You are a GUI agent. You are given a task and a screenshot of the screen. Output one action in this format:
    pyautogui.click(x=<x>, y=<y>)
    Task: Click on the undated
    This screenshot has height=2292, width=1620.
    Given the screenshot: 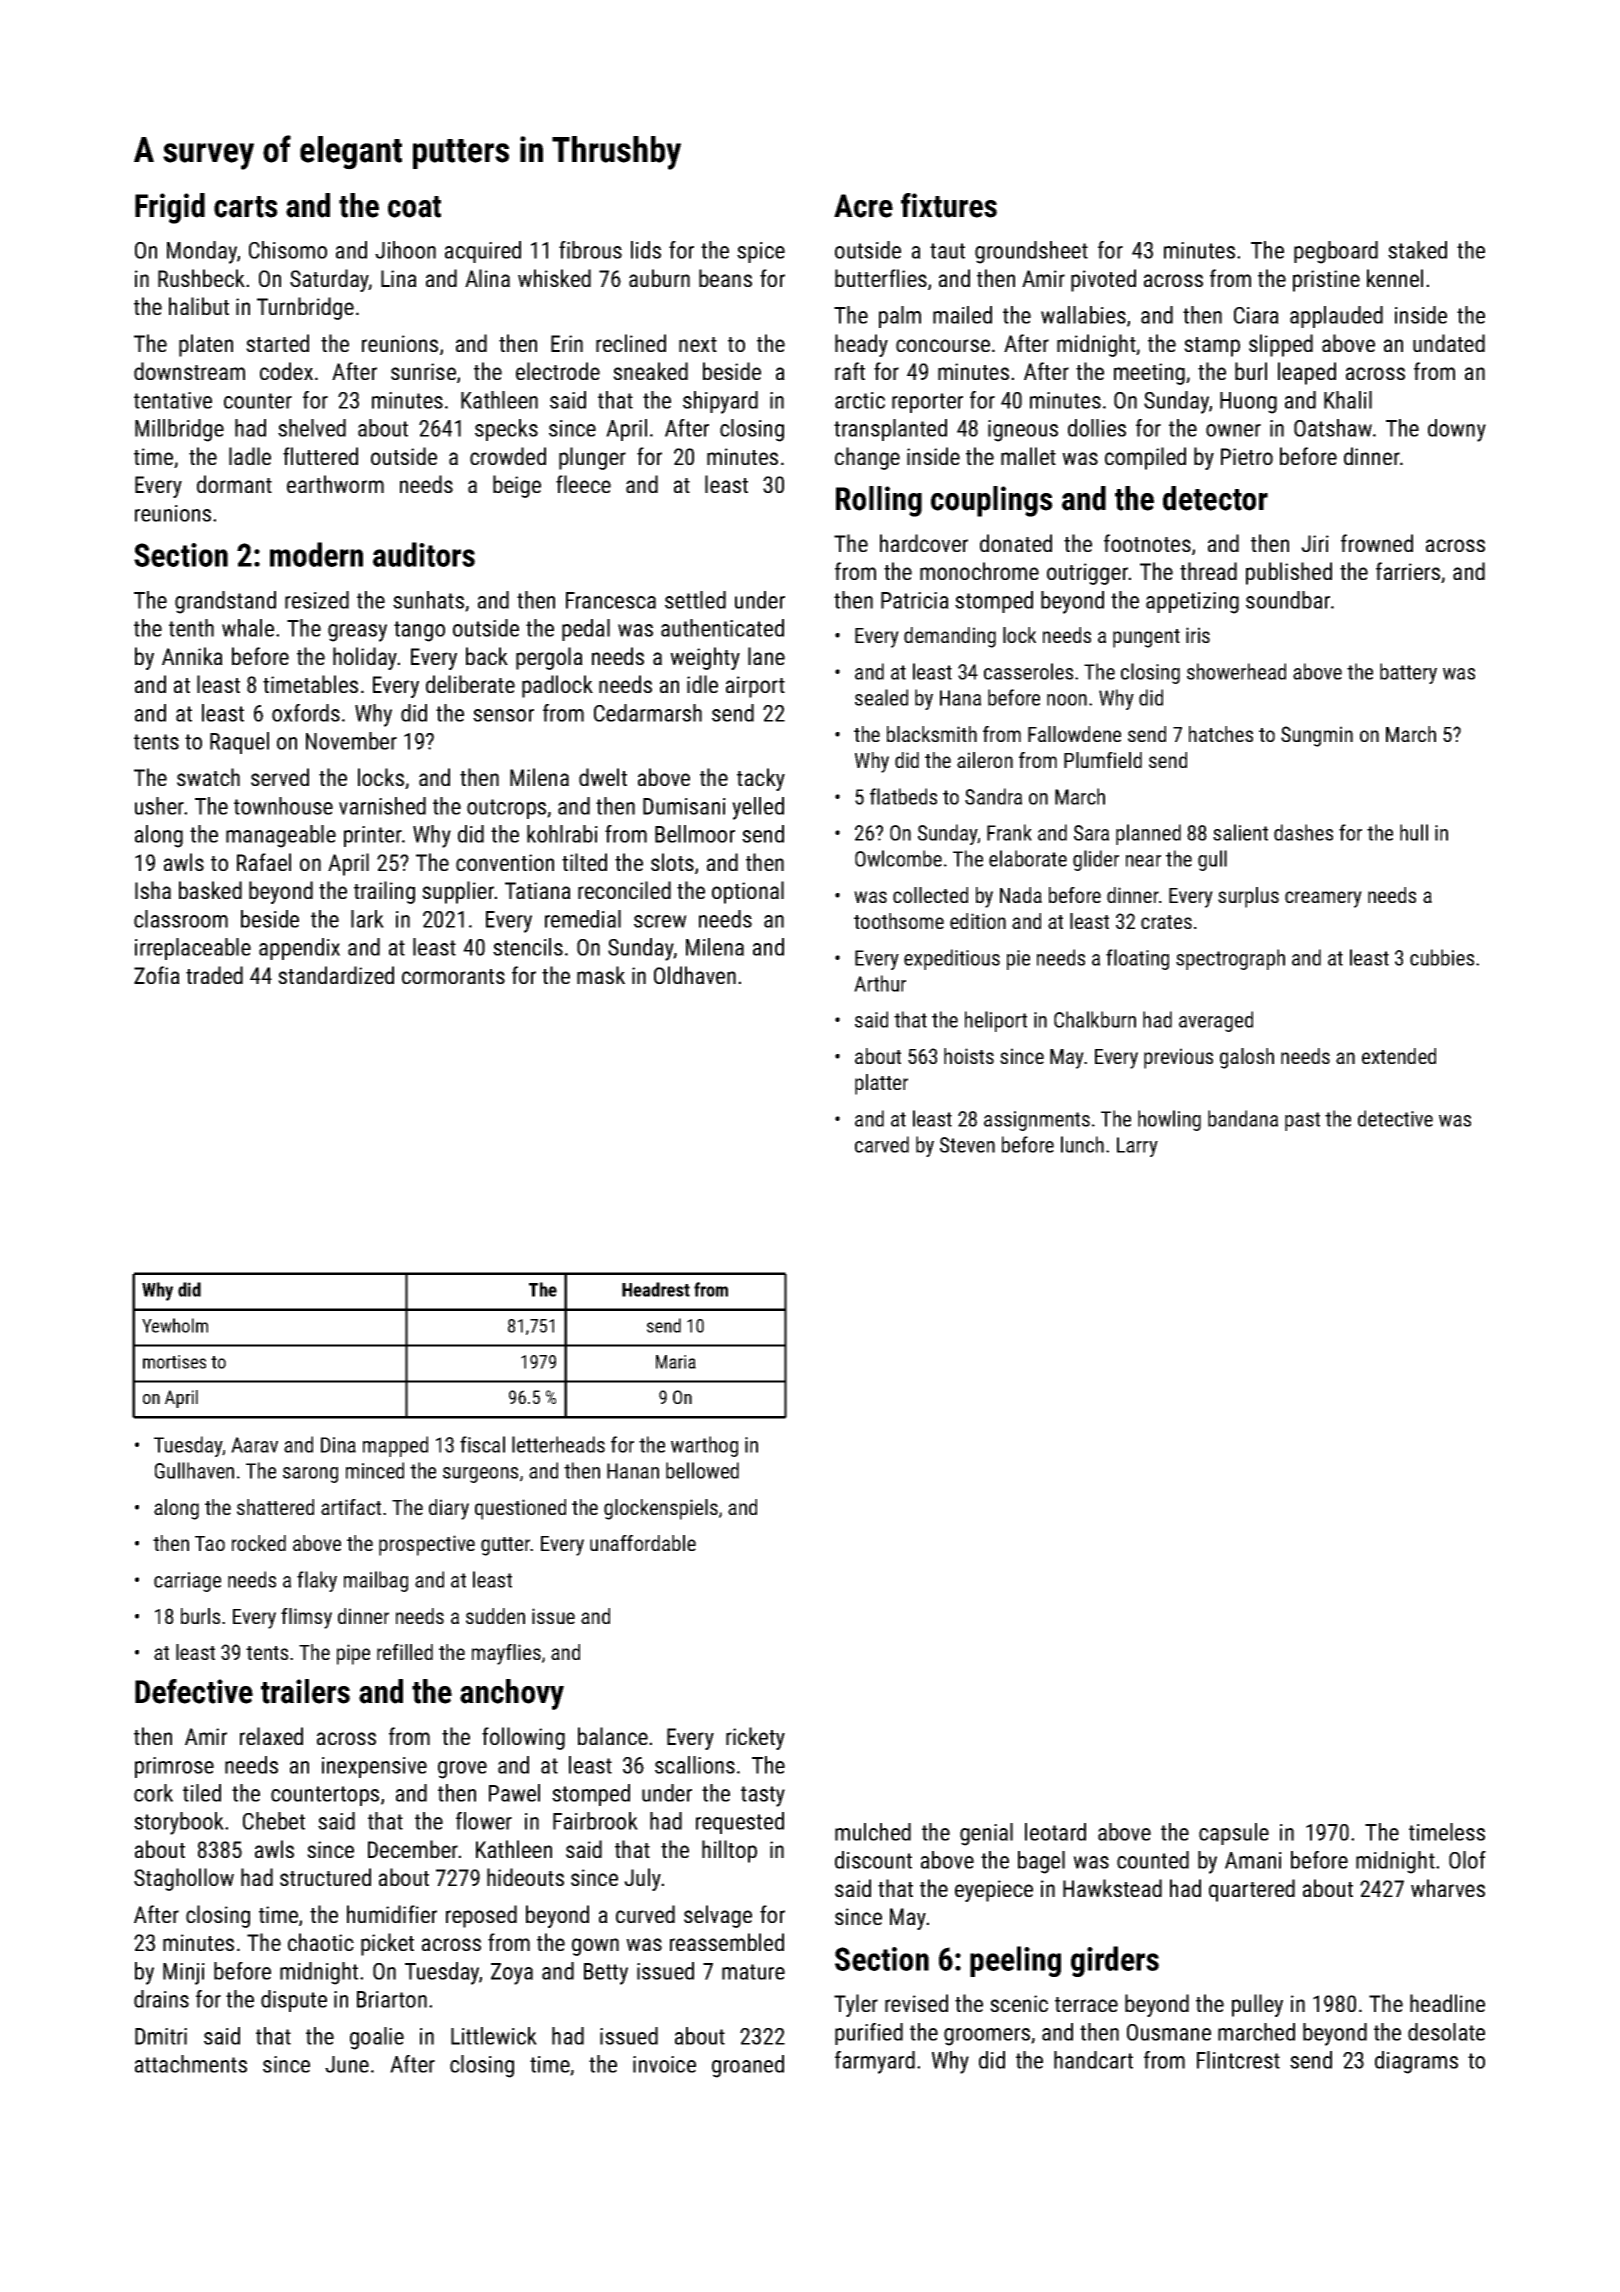 What is the action you would take?
    pyautogui.click(x=1449, y=343)
